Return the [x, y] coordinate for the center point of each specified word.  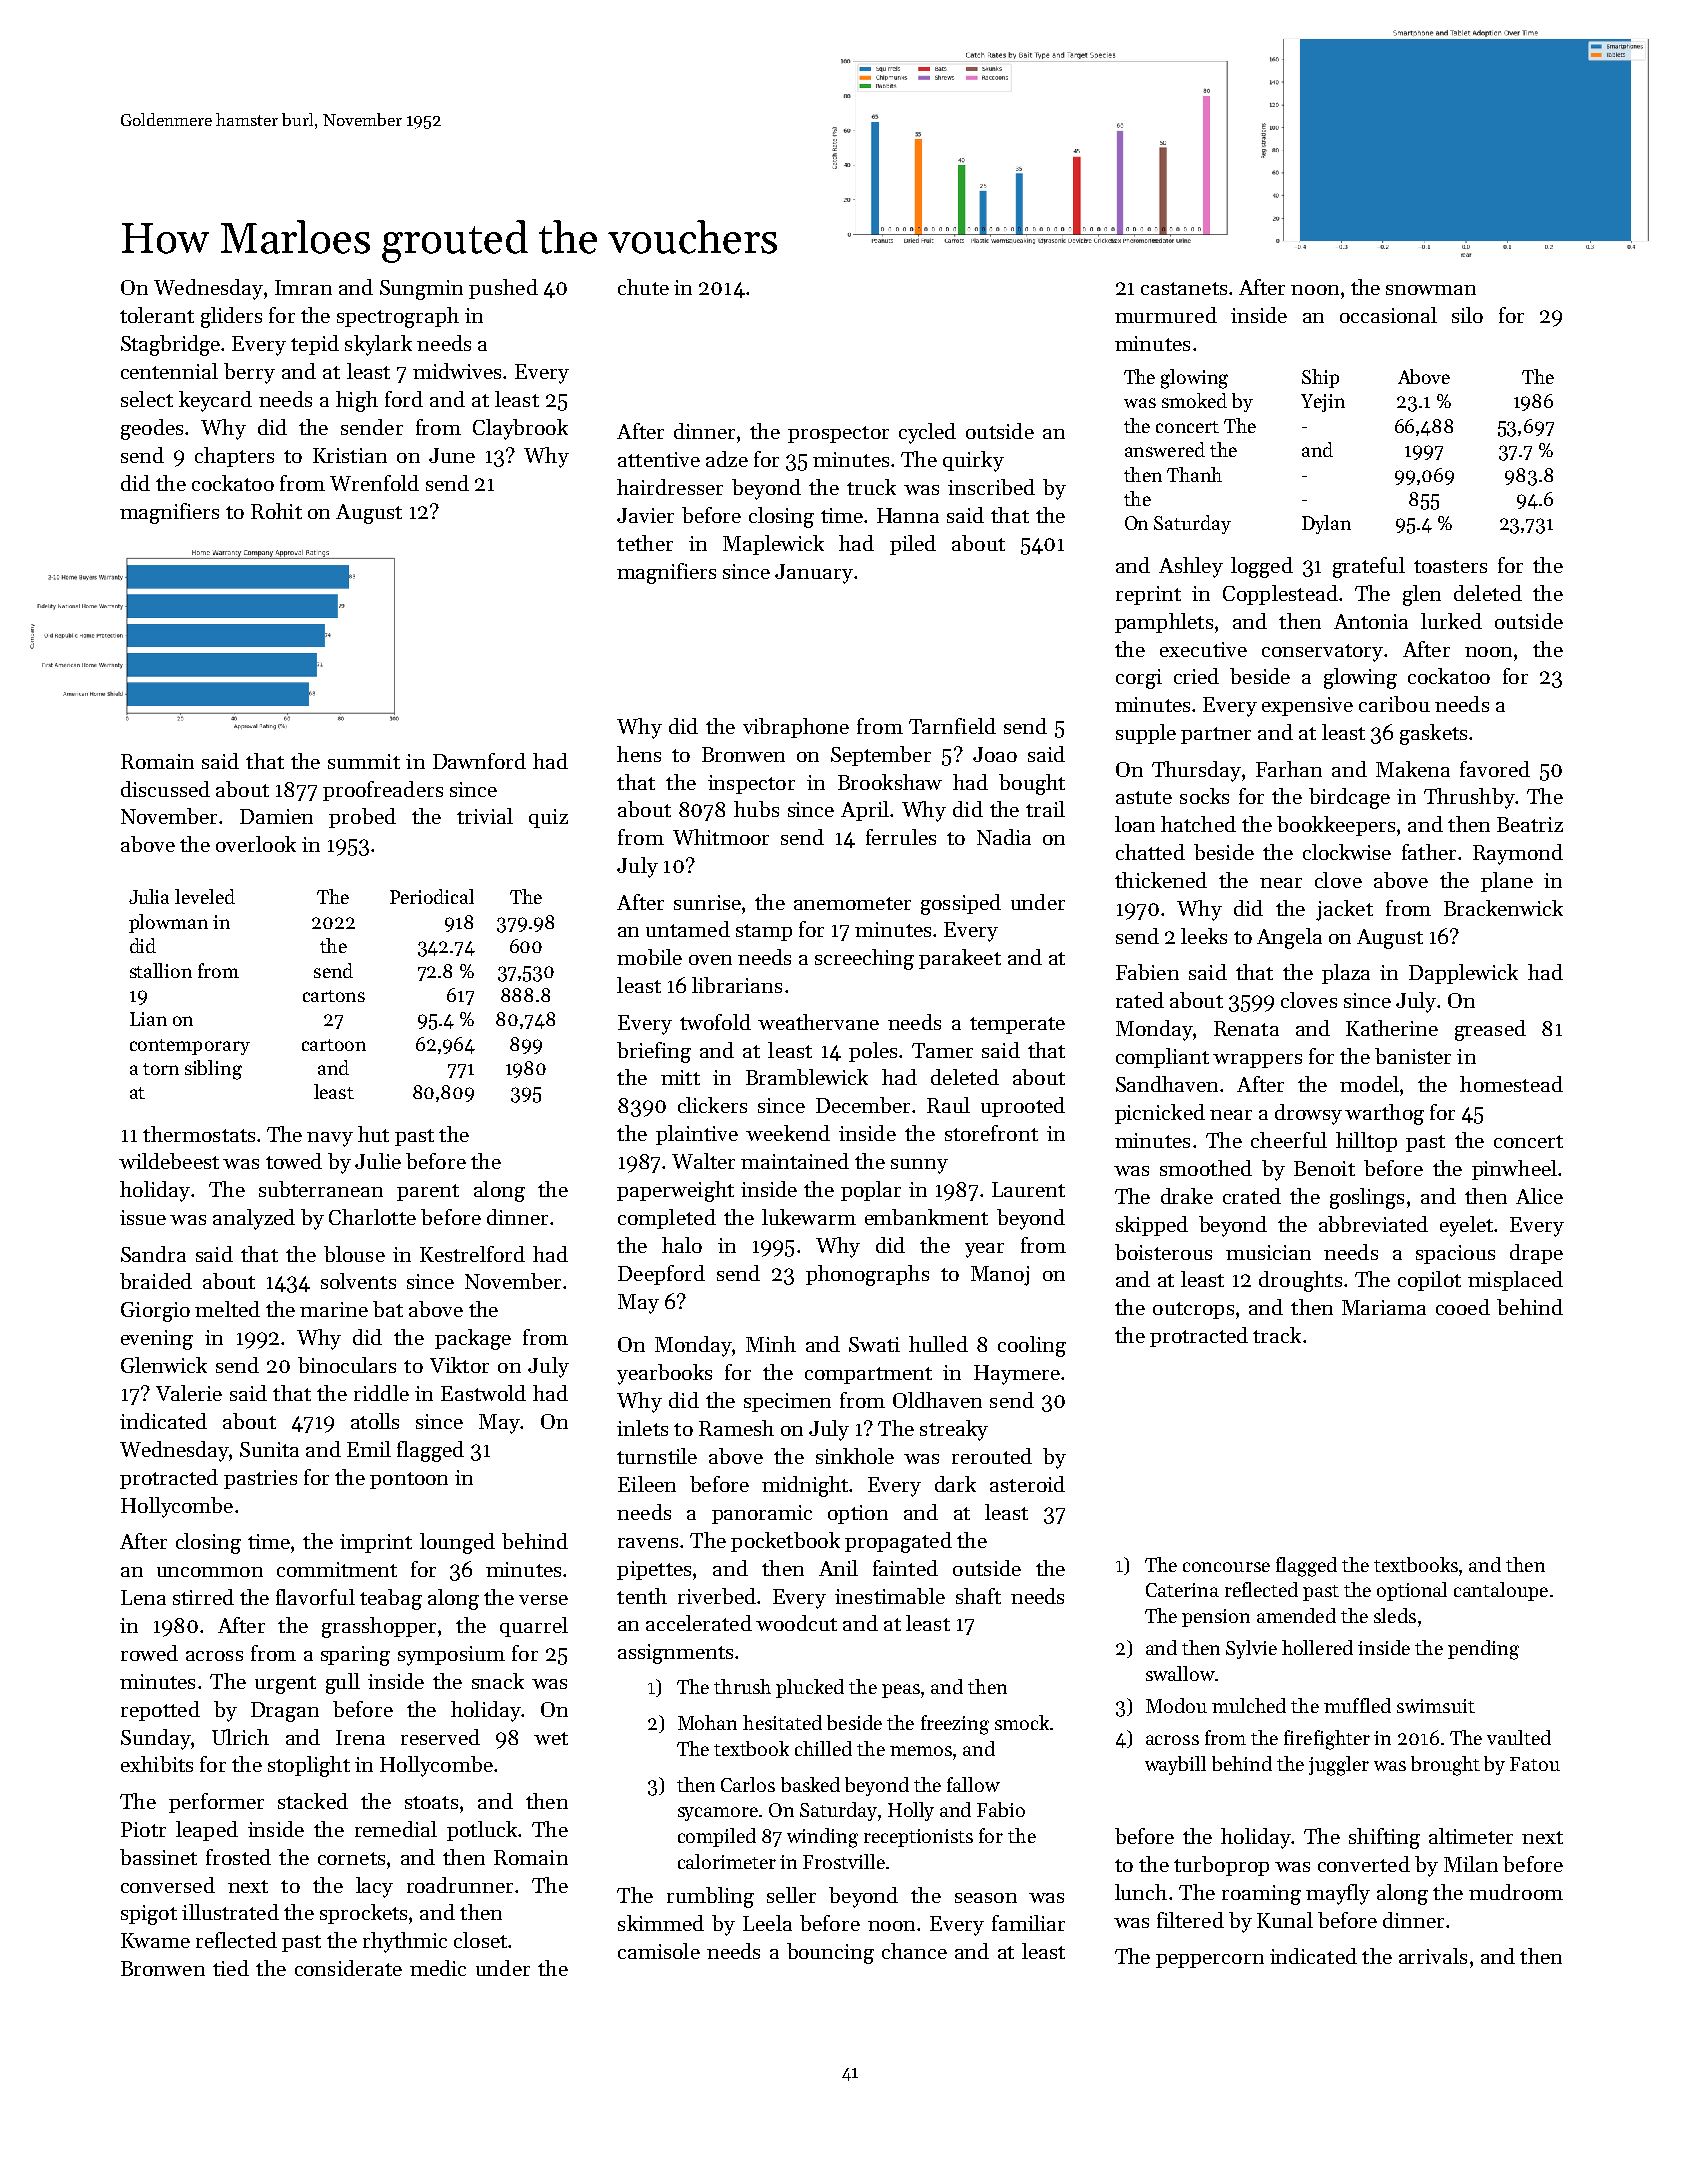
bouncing [830, 1953]
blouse [354, 1254]
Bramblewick [807, 1077]
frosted [238, 1857]
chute [643, 287]
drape [1536, 1254]
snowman [1431, 290]
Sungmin [421, 290]
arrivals [1433, 1956]
